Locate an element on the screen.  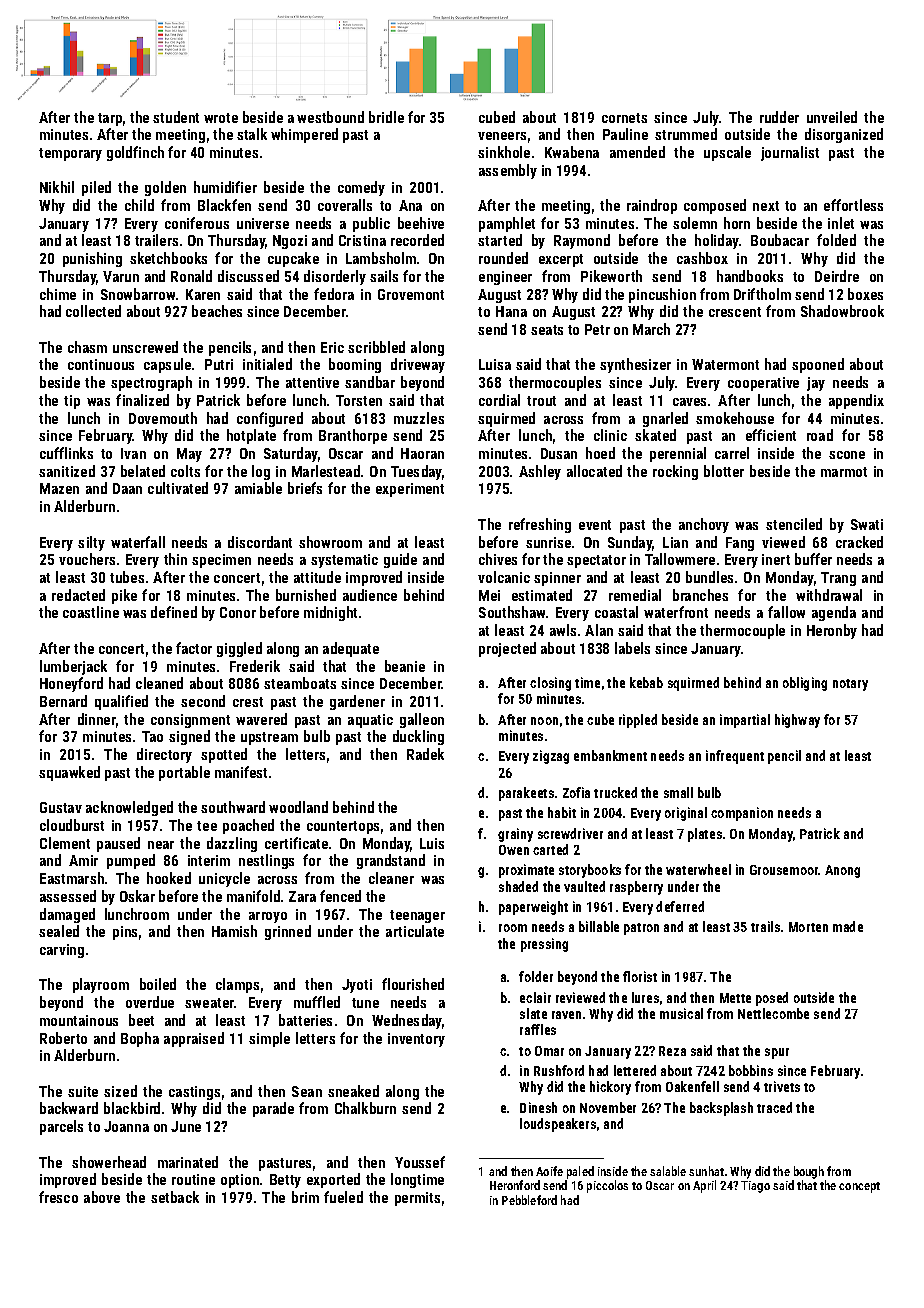
original is located at coordinates (686, 814).
